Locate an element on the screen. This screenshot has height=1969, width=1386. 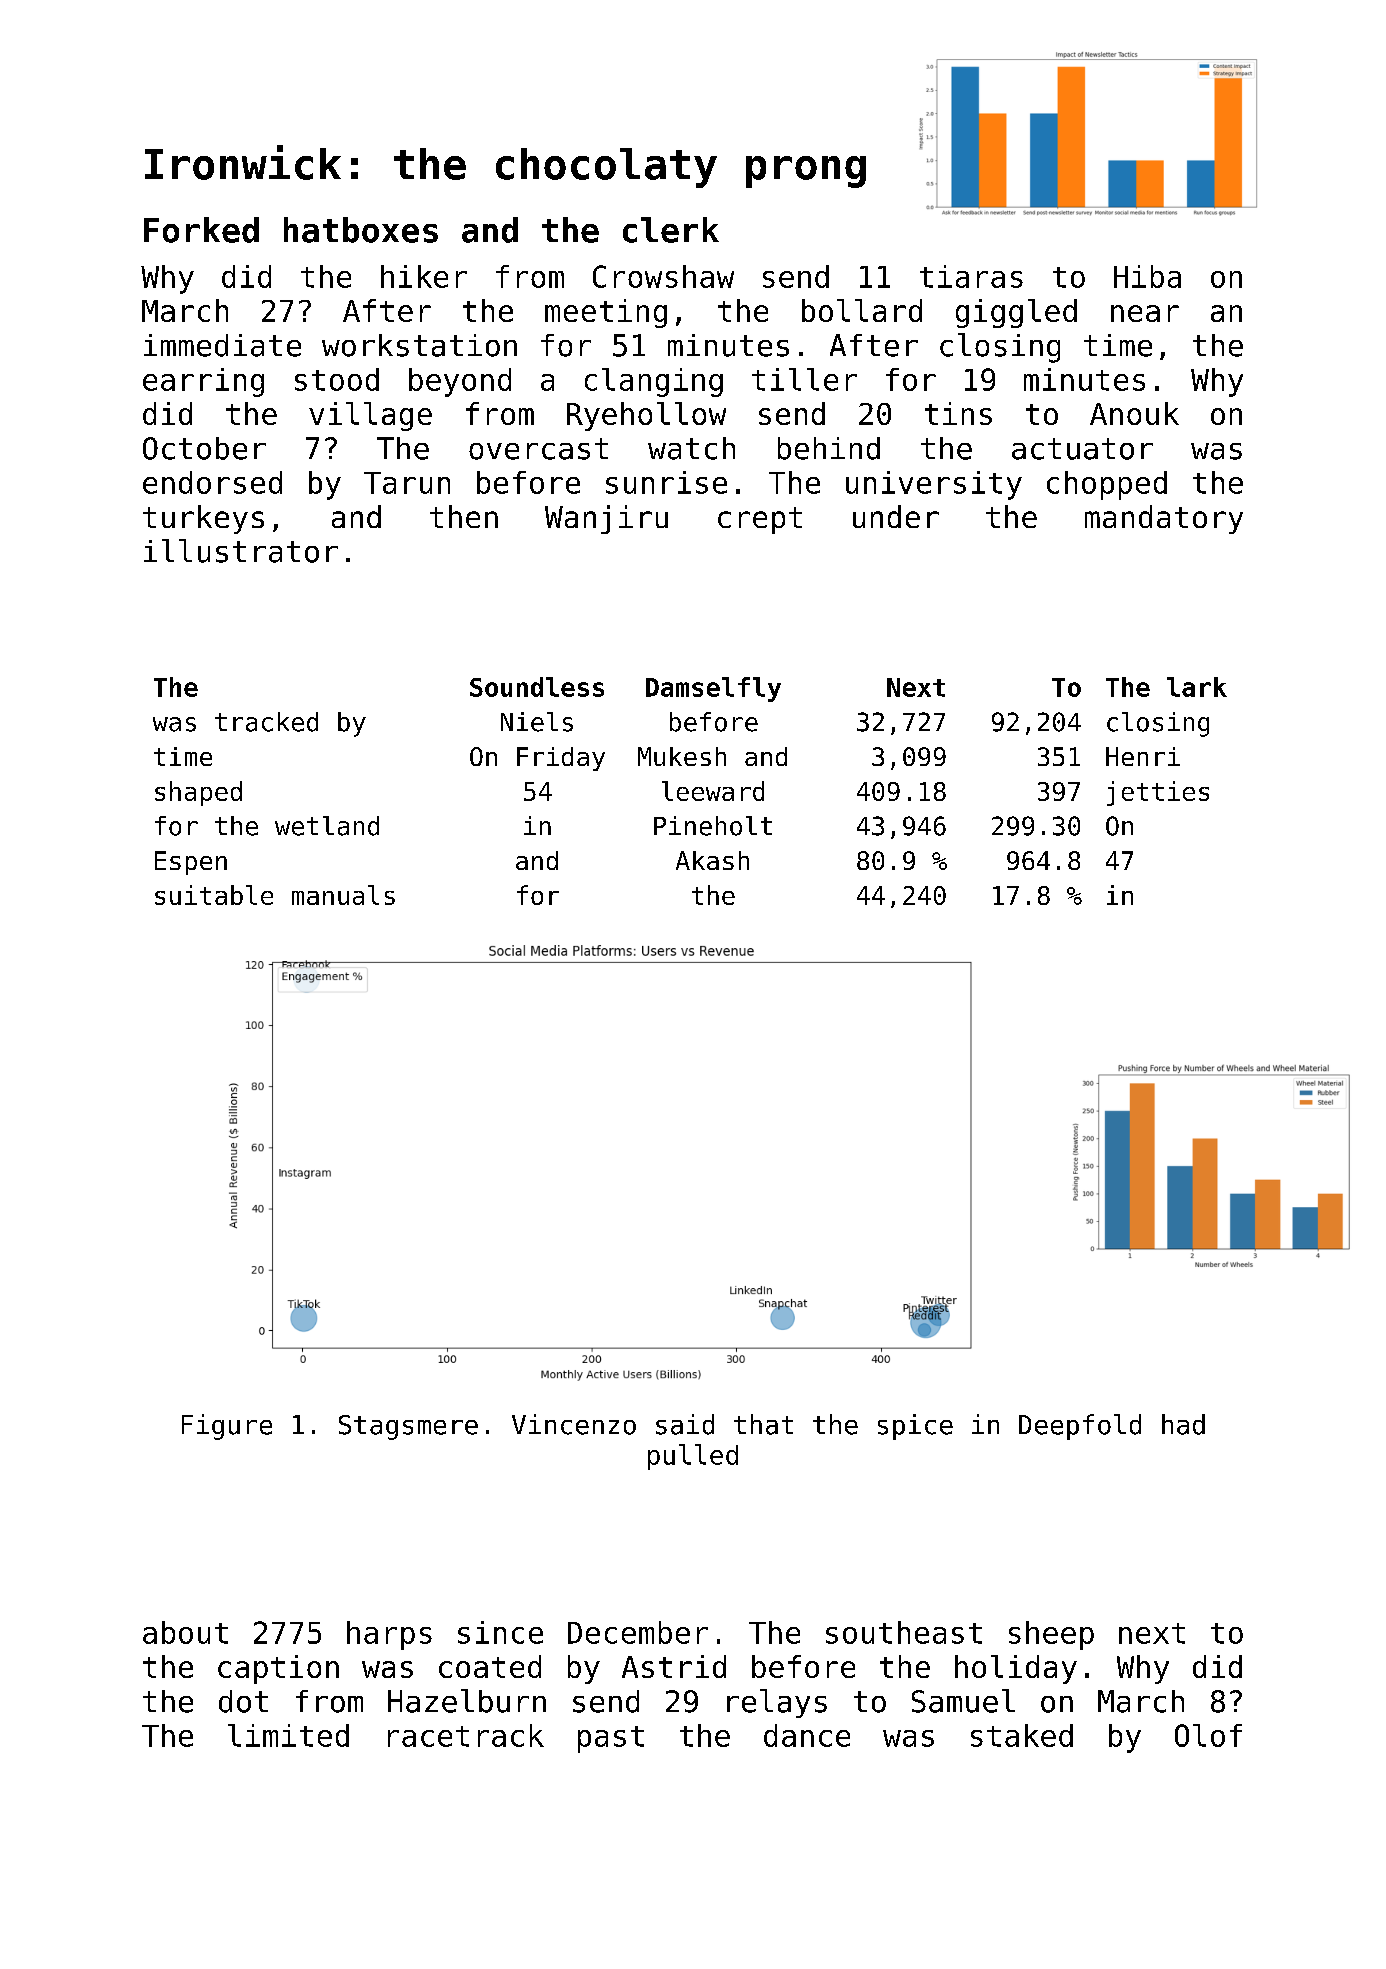
Henri is located at coordinates (1143, 756).
